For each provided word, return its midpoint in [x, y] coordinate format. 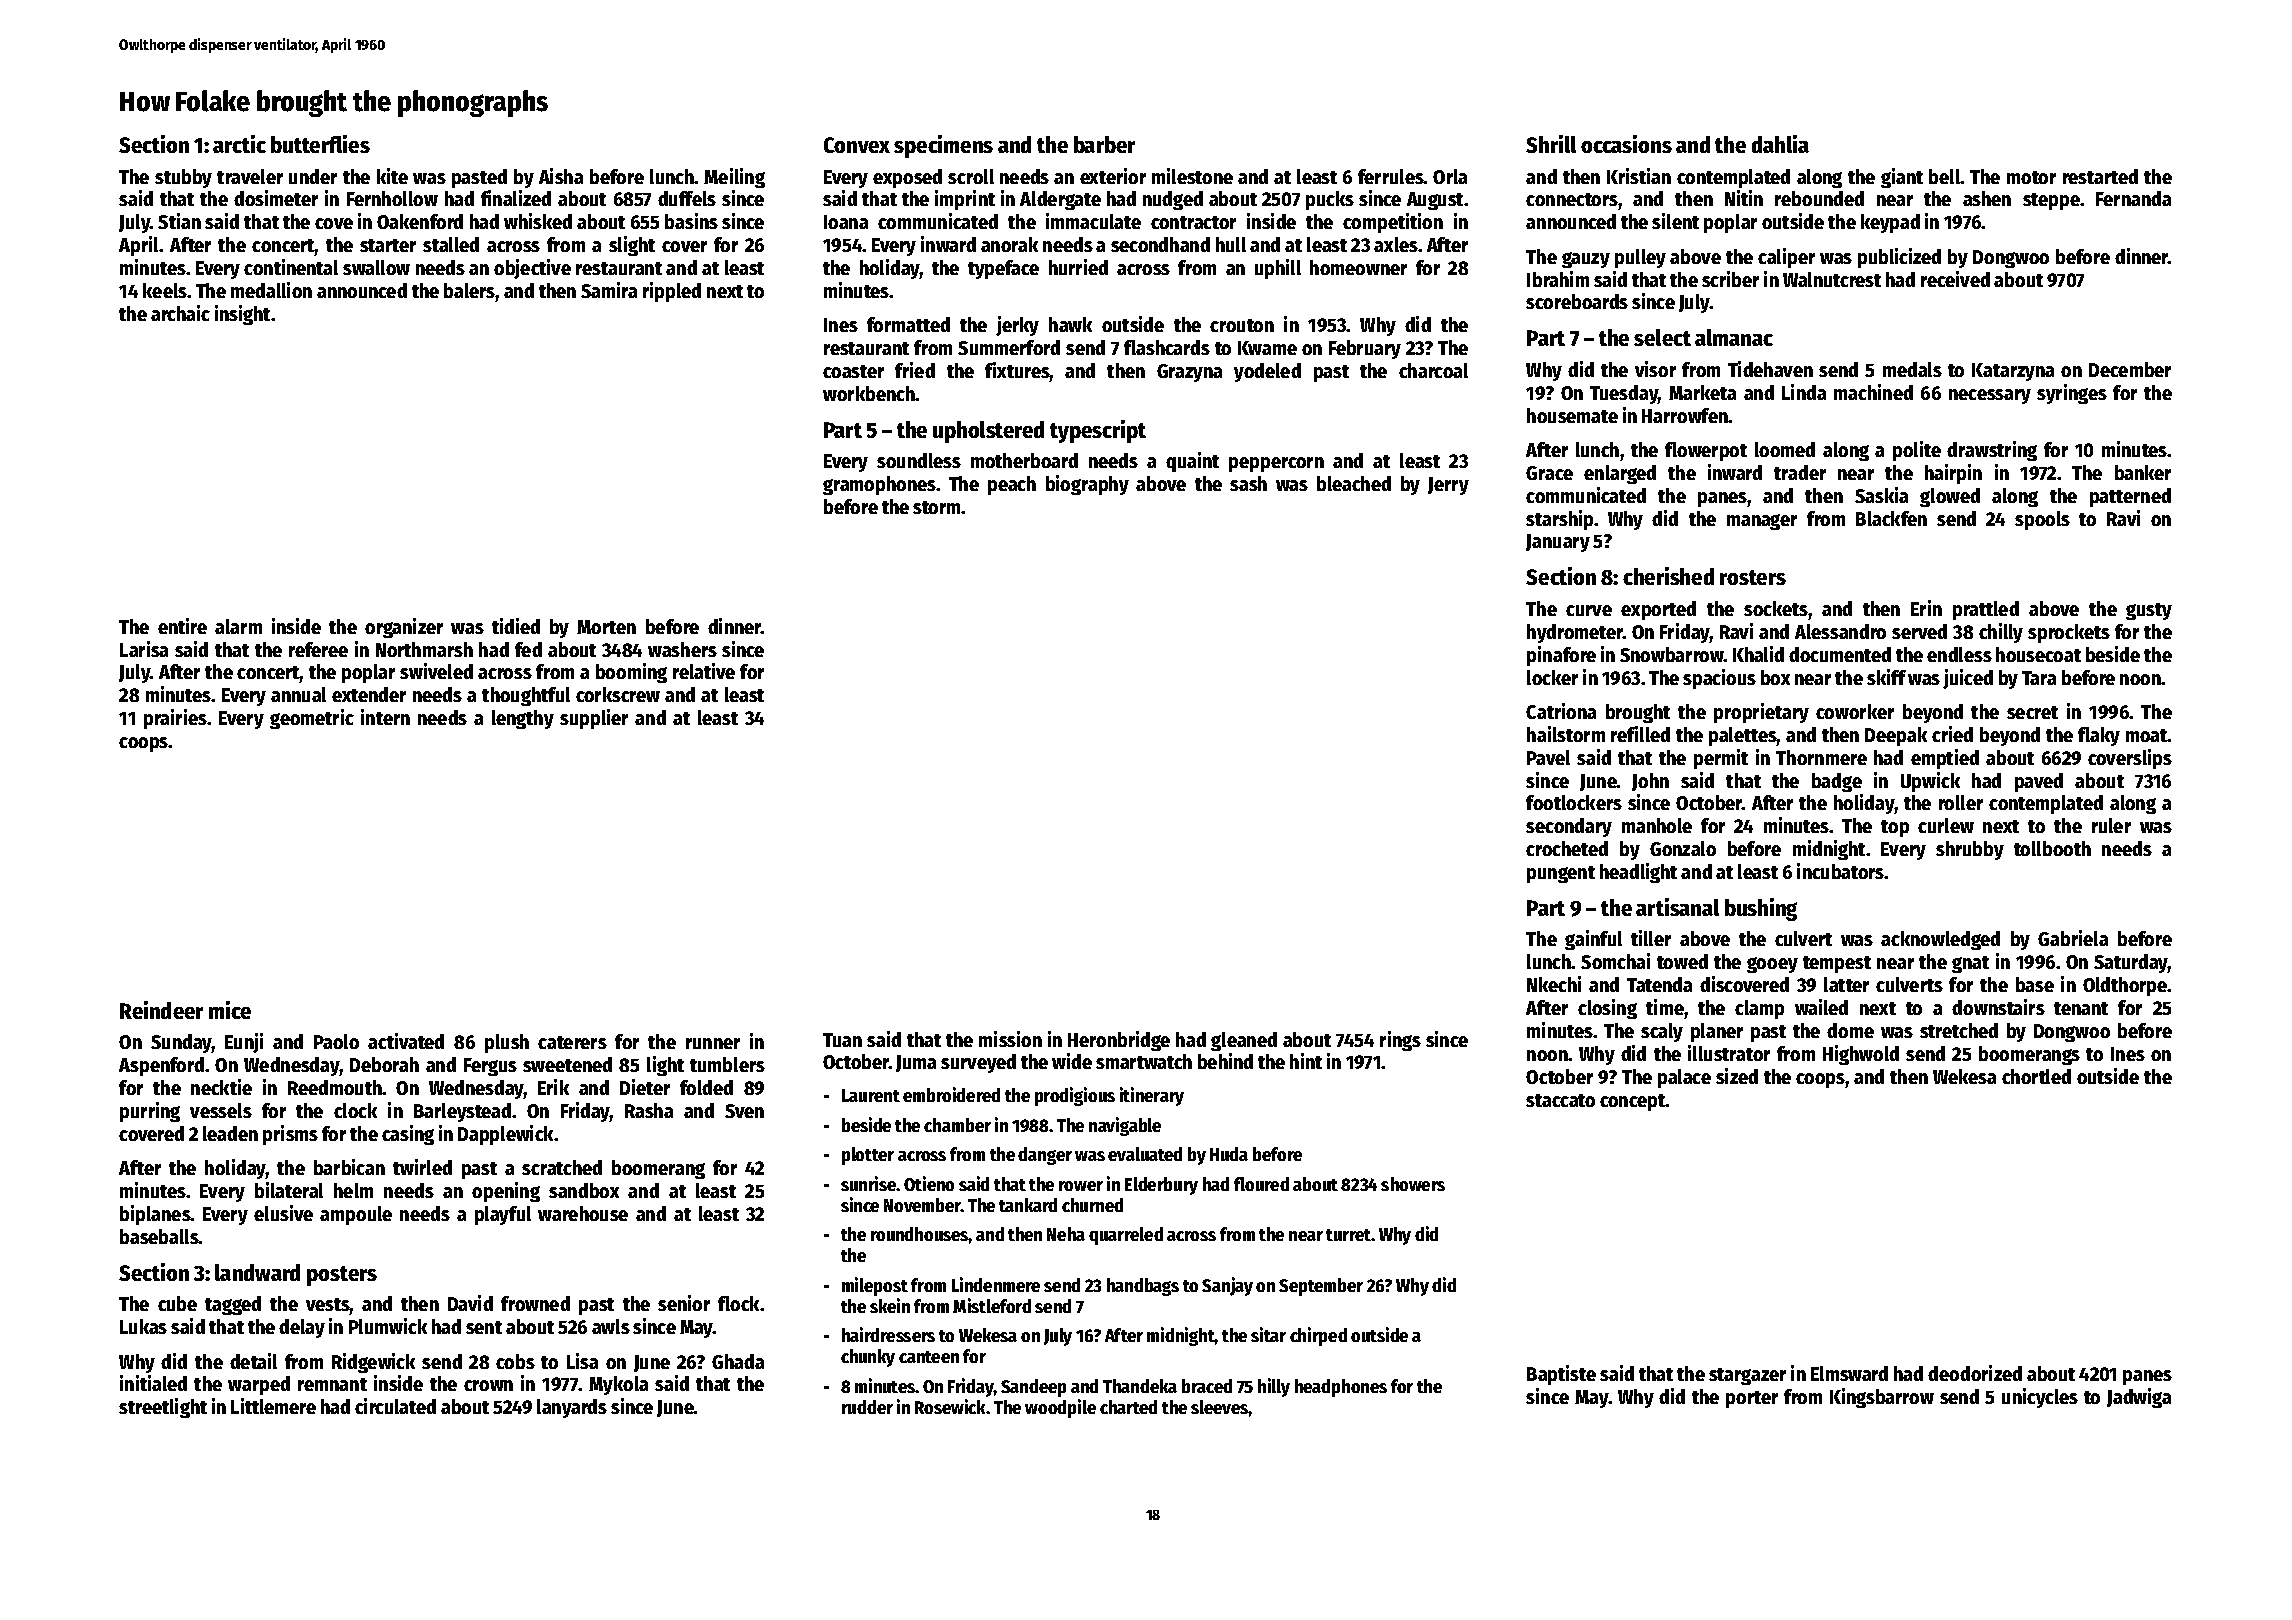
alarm [238, 626]
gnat [1970, 964]
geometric [312, 719]
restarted [2100, 176]
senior [684, 1303]
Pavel [1548, 757]
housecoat [2038, 654]
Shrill [1551, 144]
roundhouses [920, 1234]
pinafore [1561, 656]
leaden [230, 1133]
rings [1400, 1041]
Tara [2039, 678]
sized [1737, 1076]
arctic [239, 144]
